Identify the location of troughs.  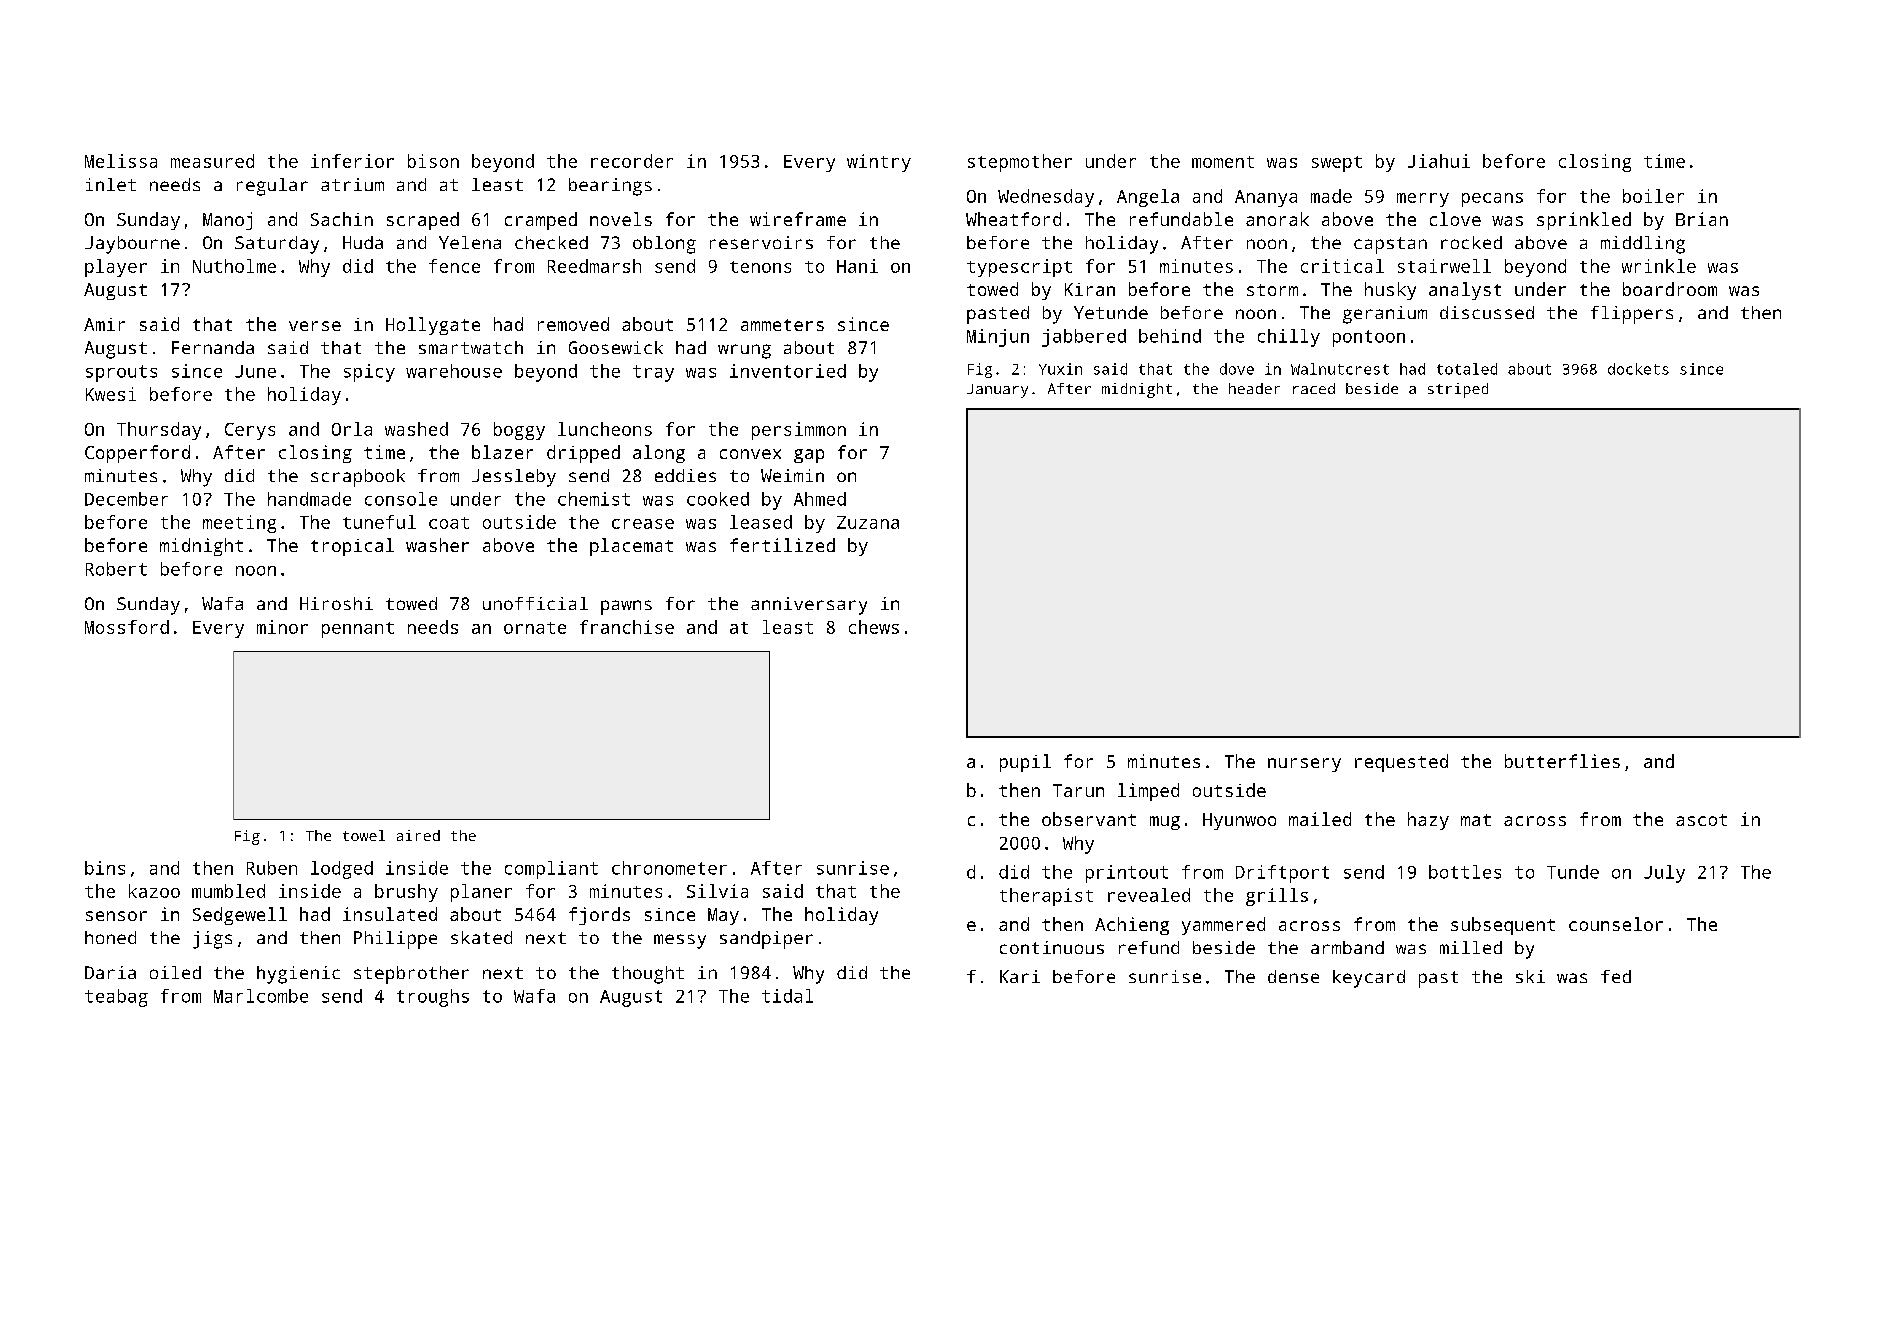
(433, 998).
